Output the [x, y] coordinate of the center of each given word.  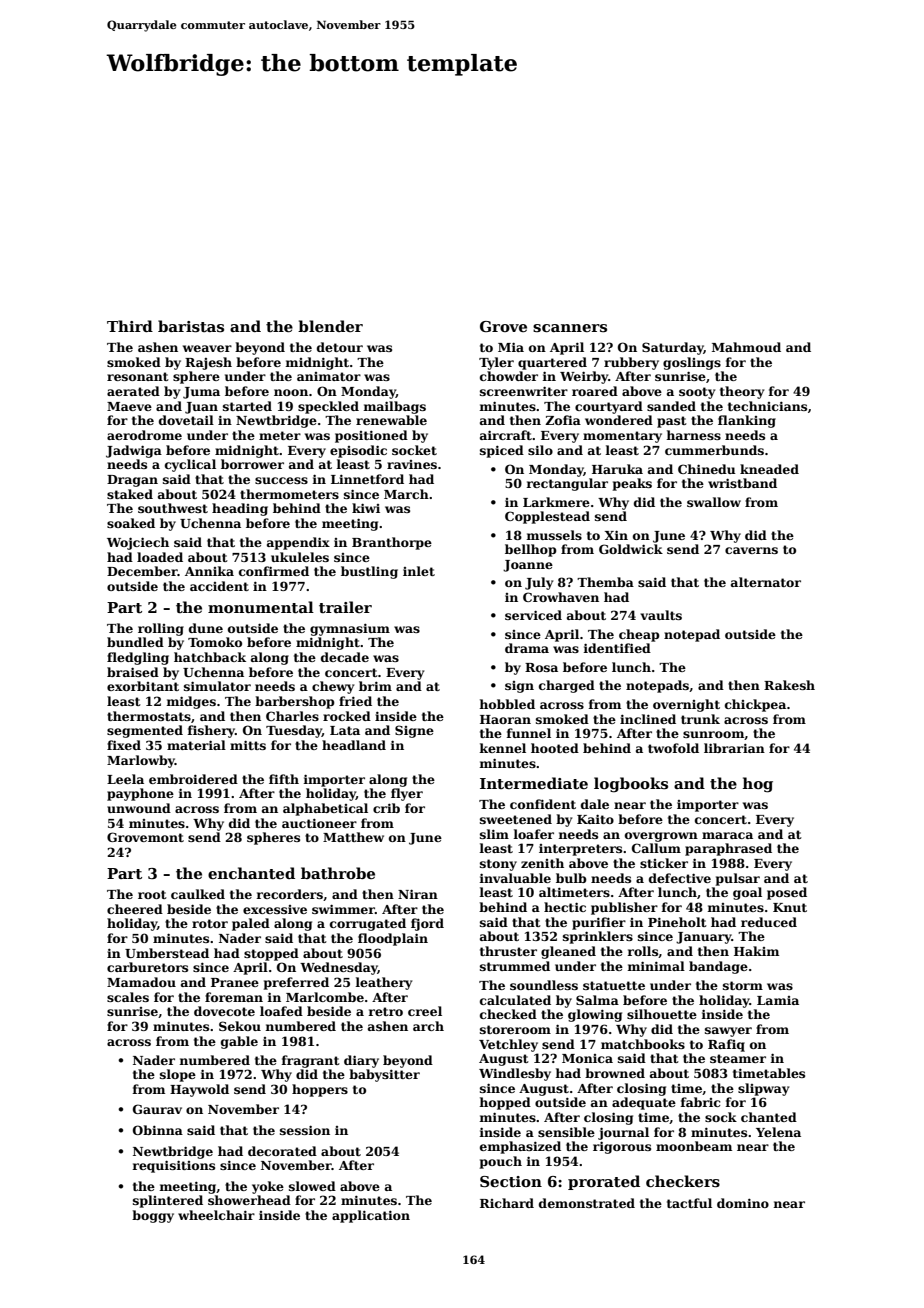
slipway [763, 1089]
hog [758, 785]
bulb [571, 878]
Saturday [673, 348]
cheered [135, 909]
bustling [369, 572]
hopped [505, 1103]
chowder [509, 376]
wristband [742, 483]
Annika [209, 571]
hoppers [320, 1090]
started [247, 406]
